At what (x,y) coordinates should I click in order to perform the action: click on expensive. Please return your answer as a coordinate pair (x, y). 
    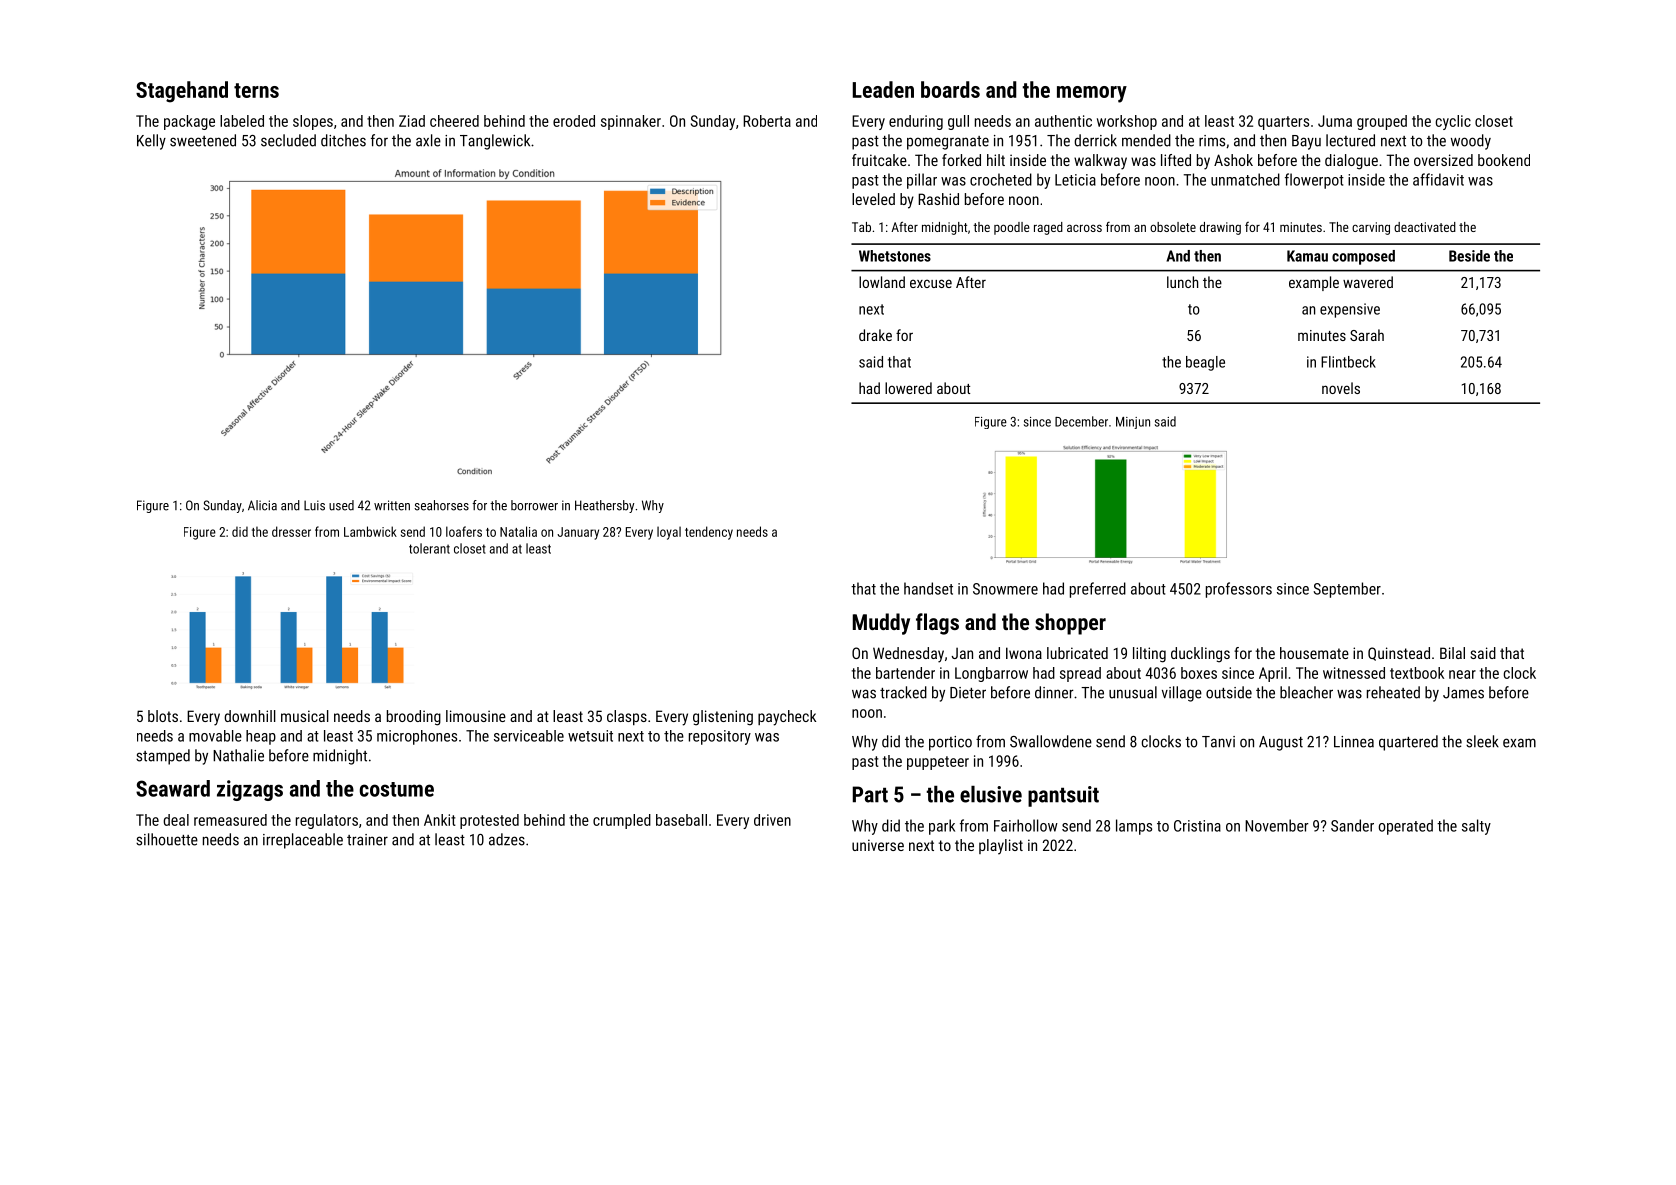
    Looking at the image, I should click on (1350, 310).
